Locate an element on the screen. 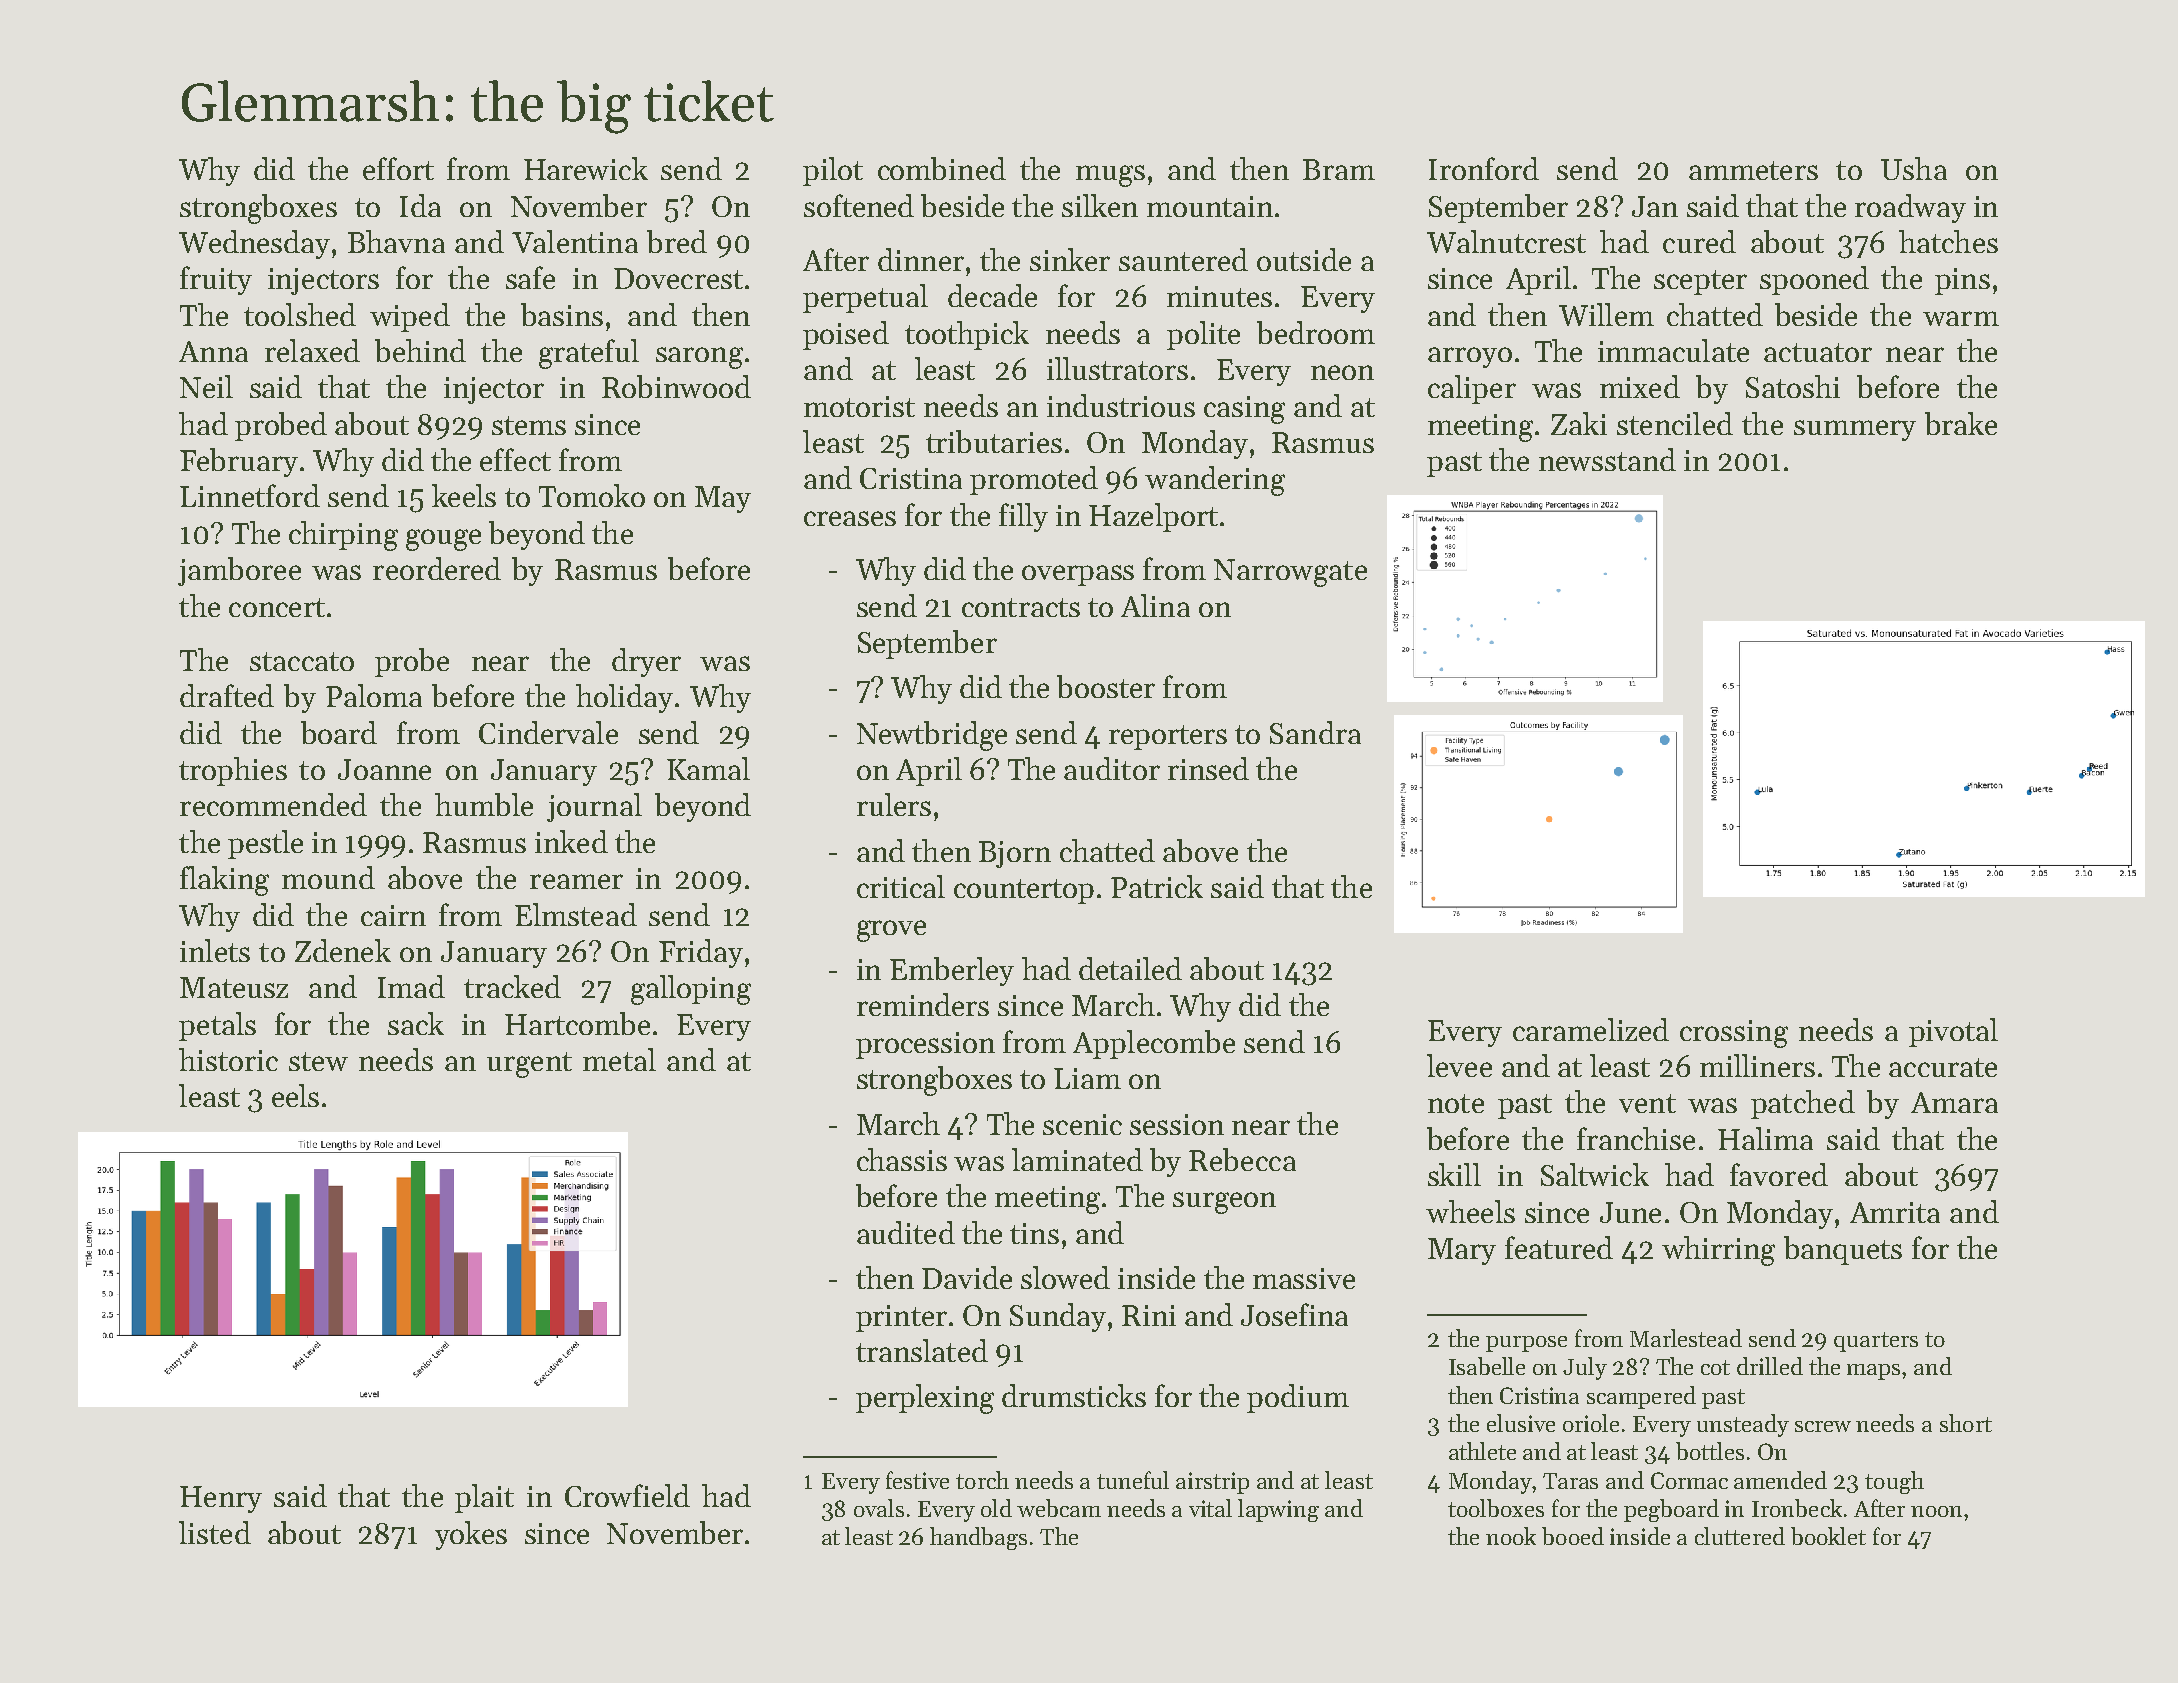 This screenshot has height=1683, width=2178. Amrita is located at coordinates (1895, 1212).
